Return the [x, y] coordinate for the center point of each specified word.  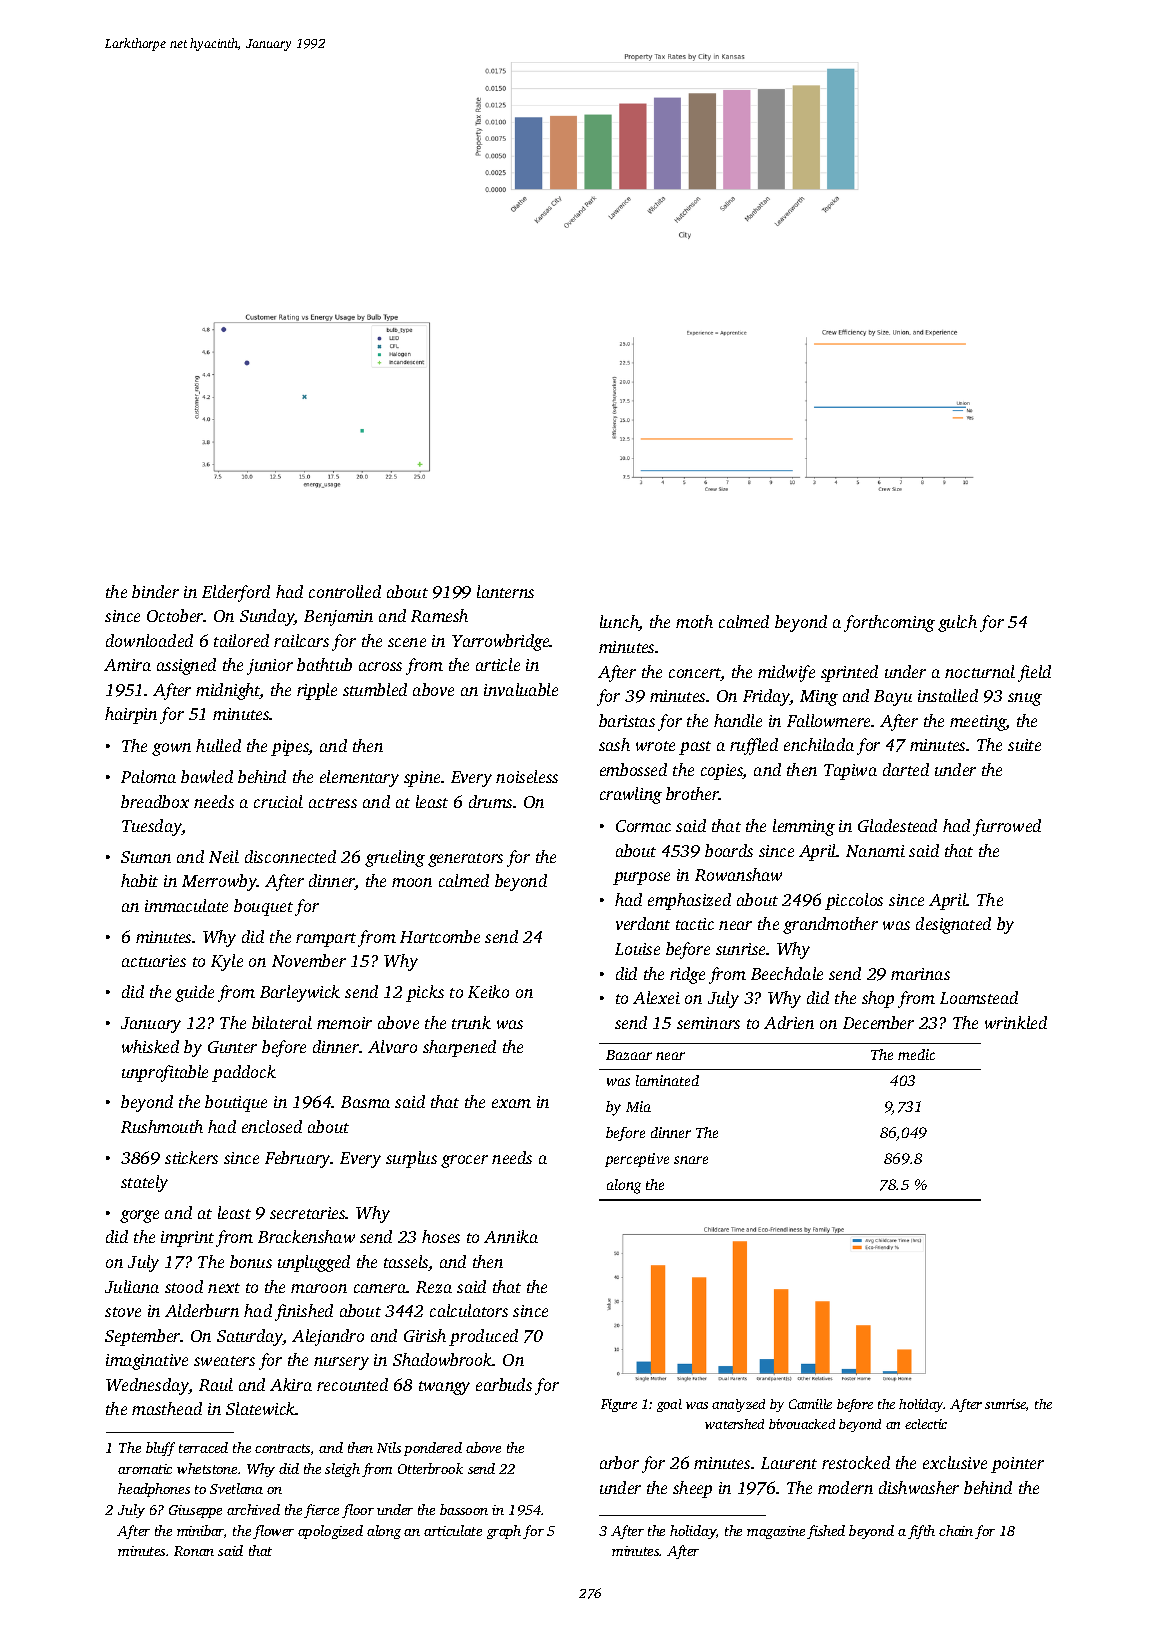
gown [171, 749]
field [1034, 673]
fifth [921, 1532]
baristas [627, 720]
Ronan [194, 1551]
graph [504, 1532]
